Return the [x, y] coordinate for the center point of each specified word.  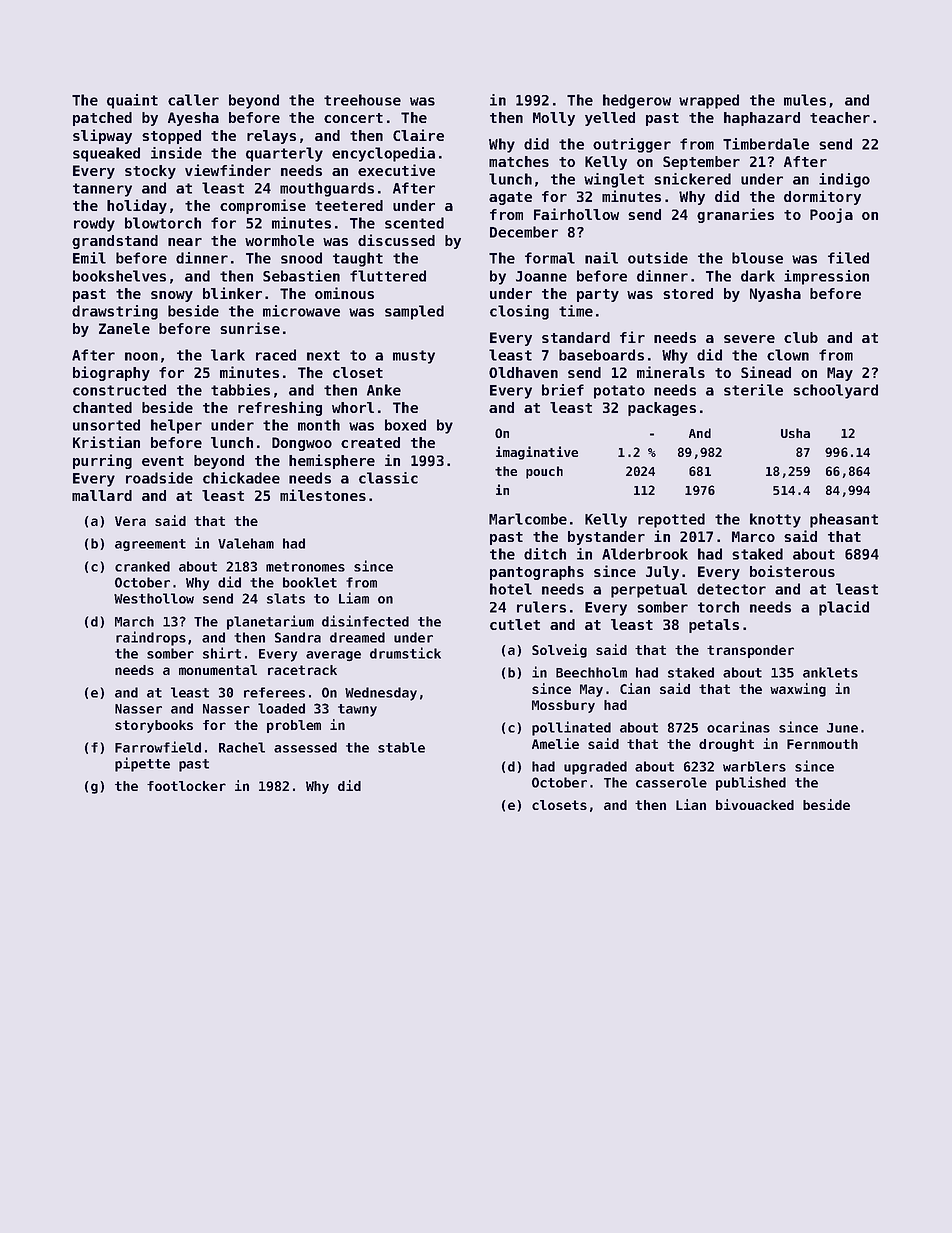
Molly [554, 119]
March [134, 621]
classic [388, 478]
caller [193, 100]
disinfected [365, 621]
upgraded [595, 768]
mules [805, 100]
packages [662, 409]
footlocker [186, 786]
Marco [753, 536]
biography [111, 373]
